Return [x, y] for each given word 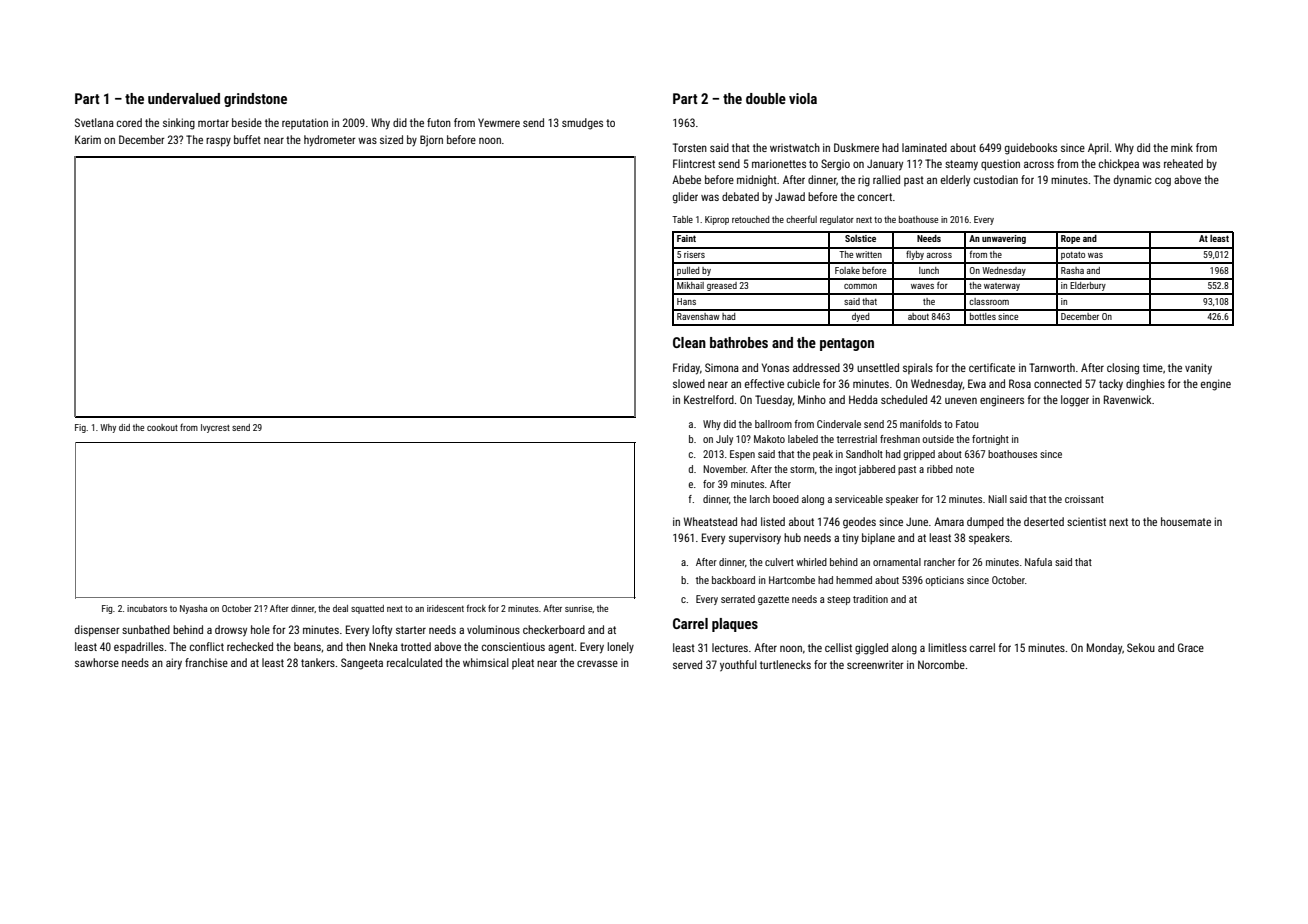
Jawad [790, 196]
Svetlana [94, 122]
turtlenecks [785, 664]
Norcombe [941, 664]
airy [174, 664]
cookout [162, 427]
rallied [886, 179]
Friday [686, 369]
